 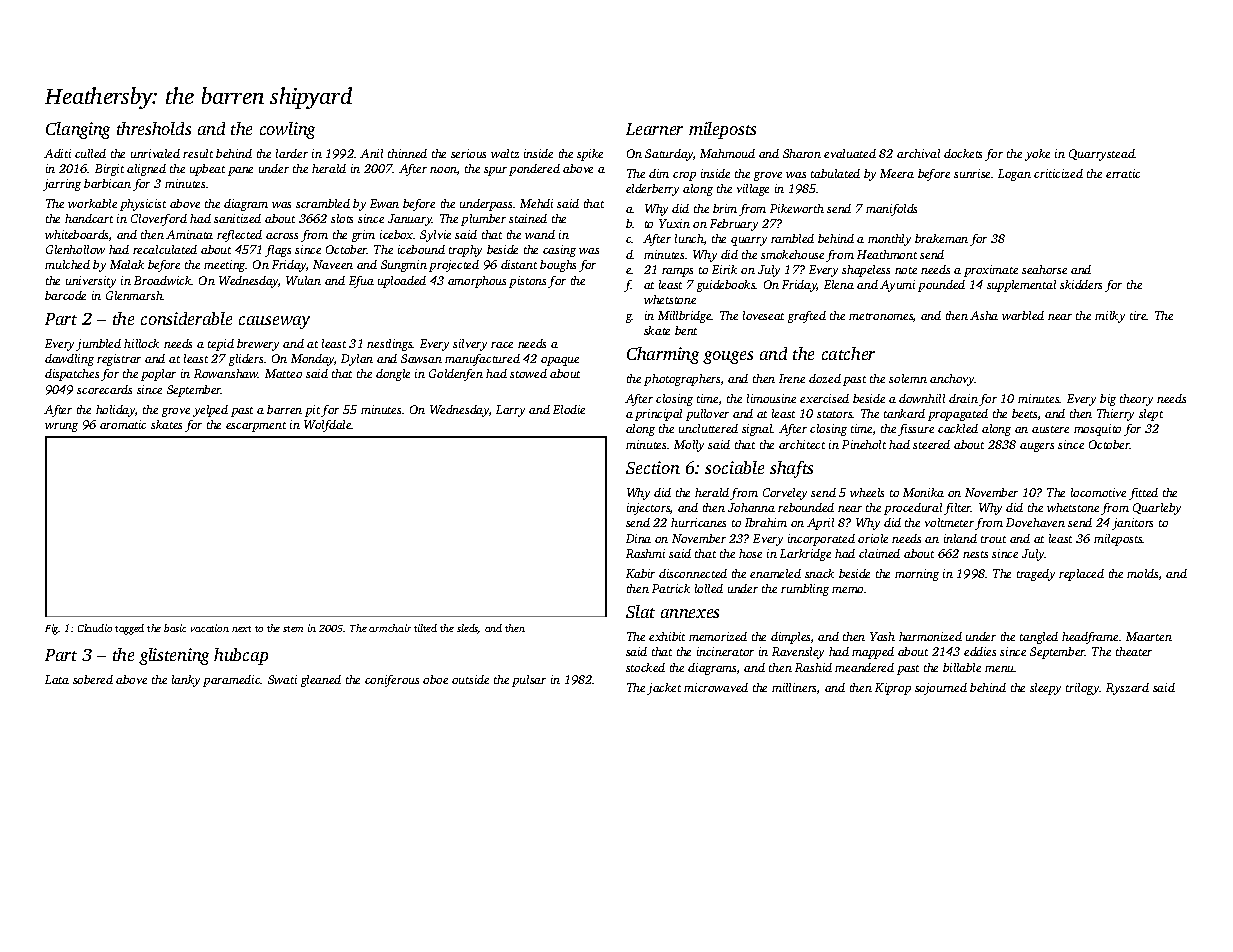 What do you see at coordinates (1044, 269) in the screenshot?
I see `seahorse` at bounding box center [1044, 269].
